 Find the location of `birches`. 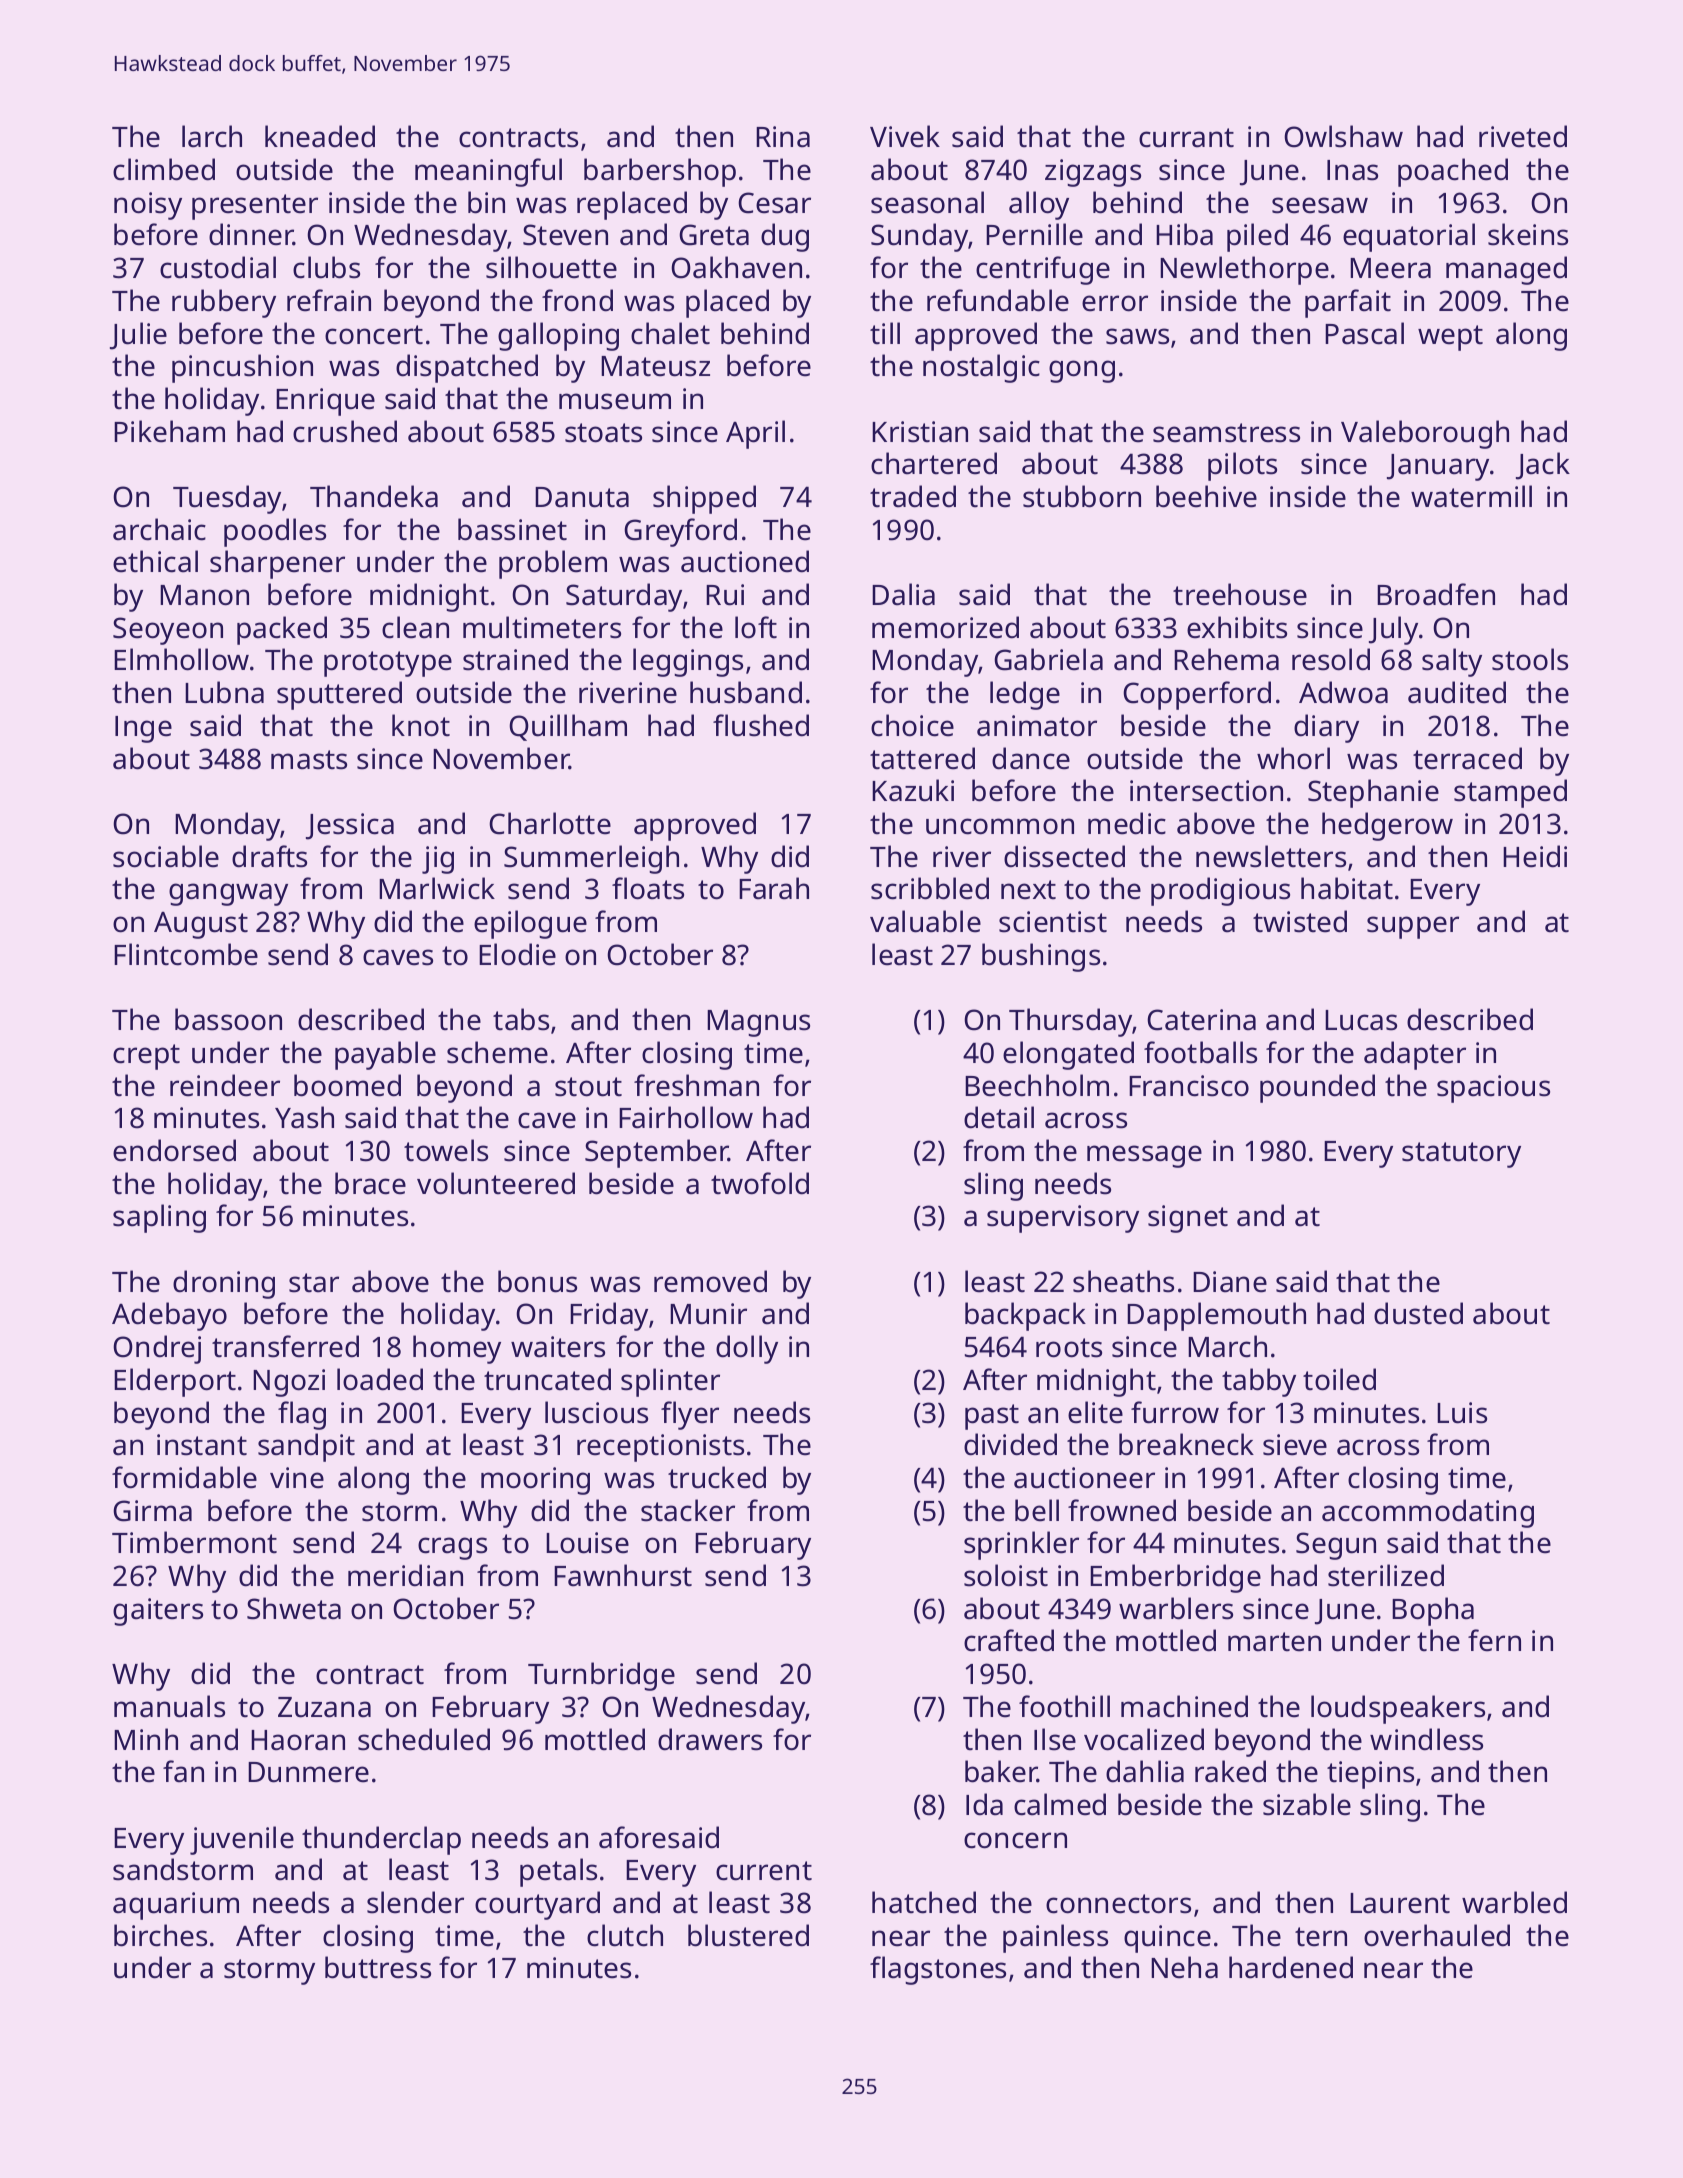

birches is located at coordinates (160, 1935).
